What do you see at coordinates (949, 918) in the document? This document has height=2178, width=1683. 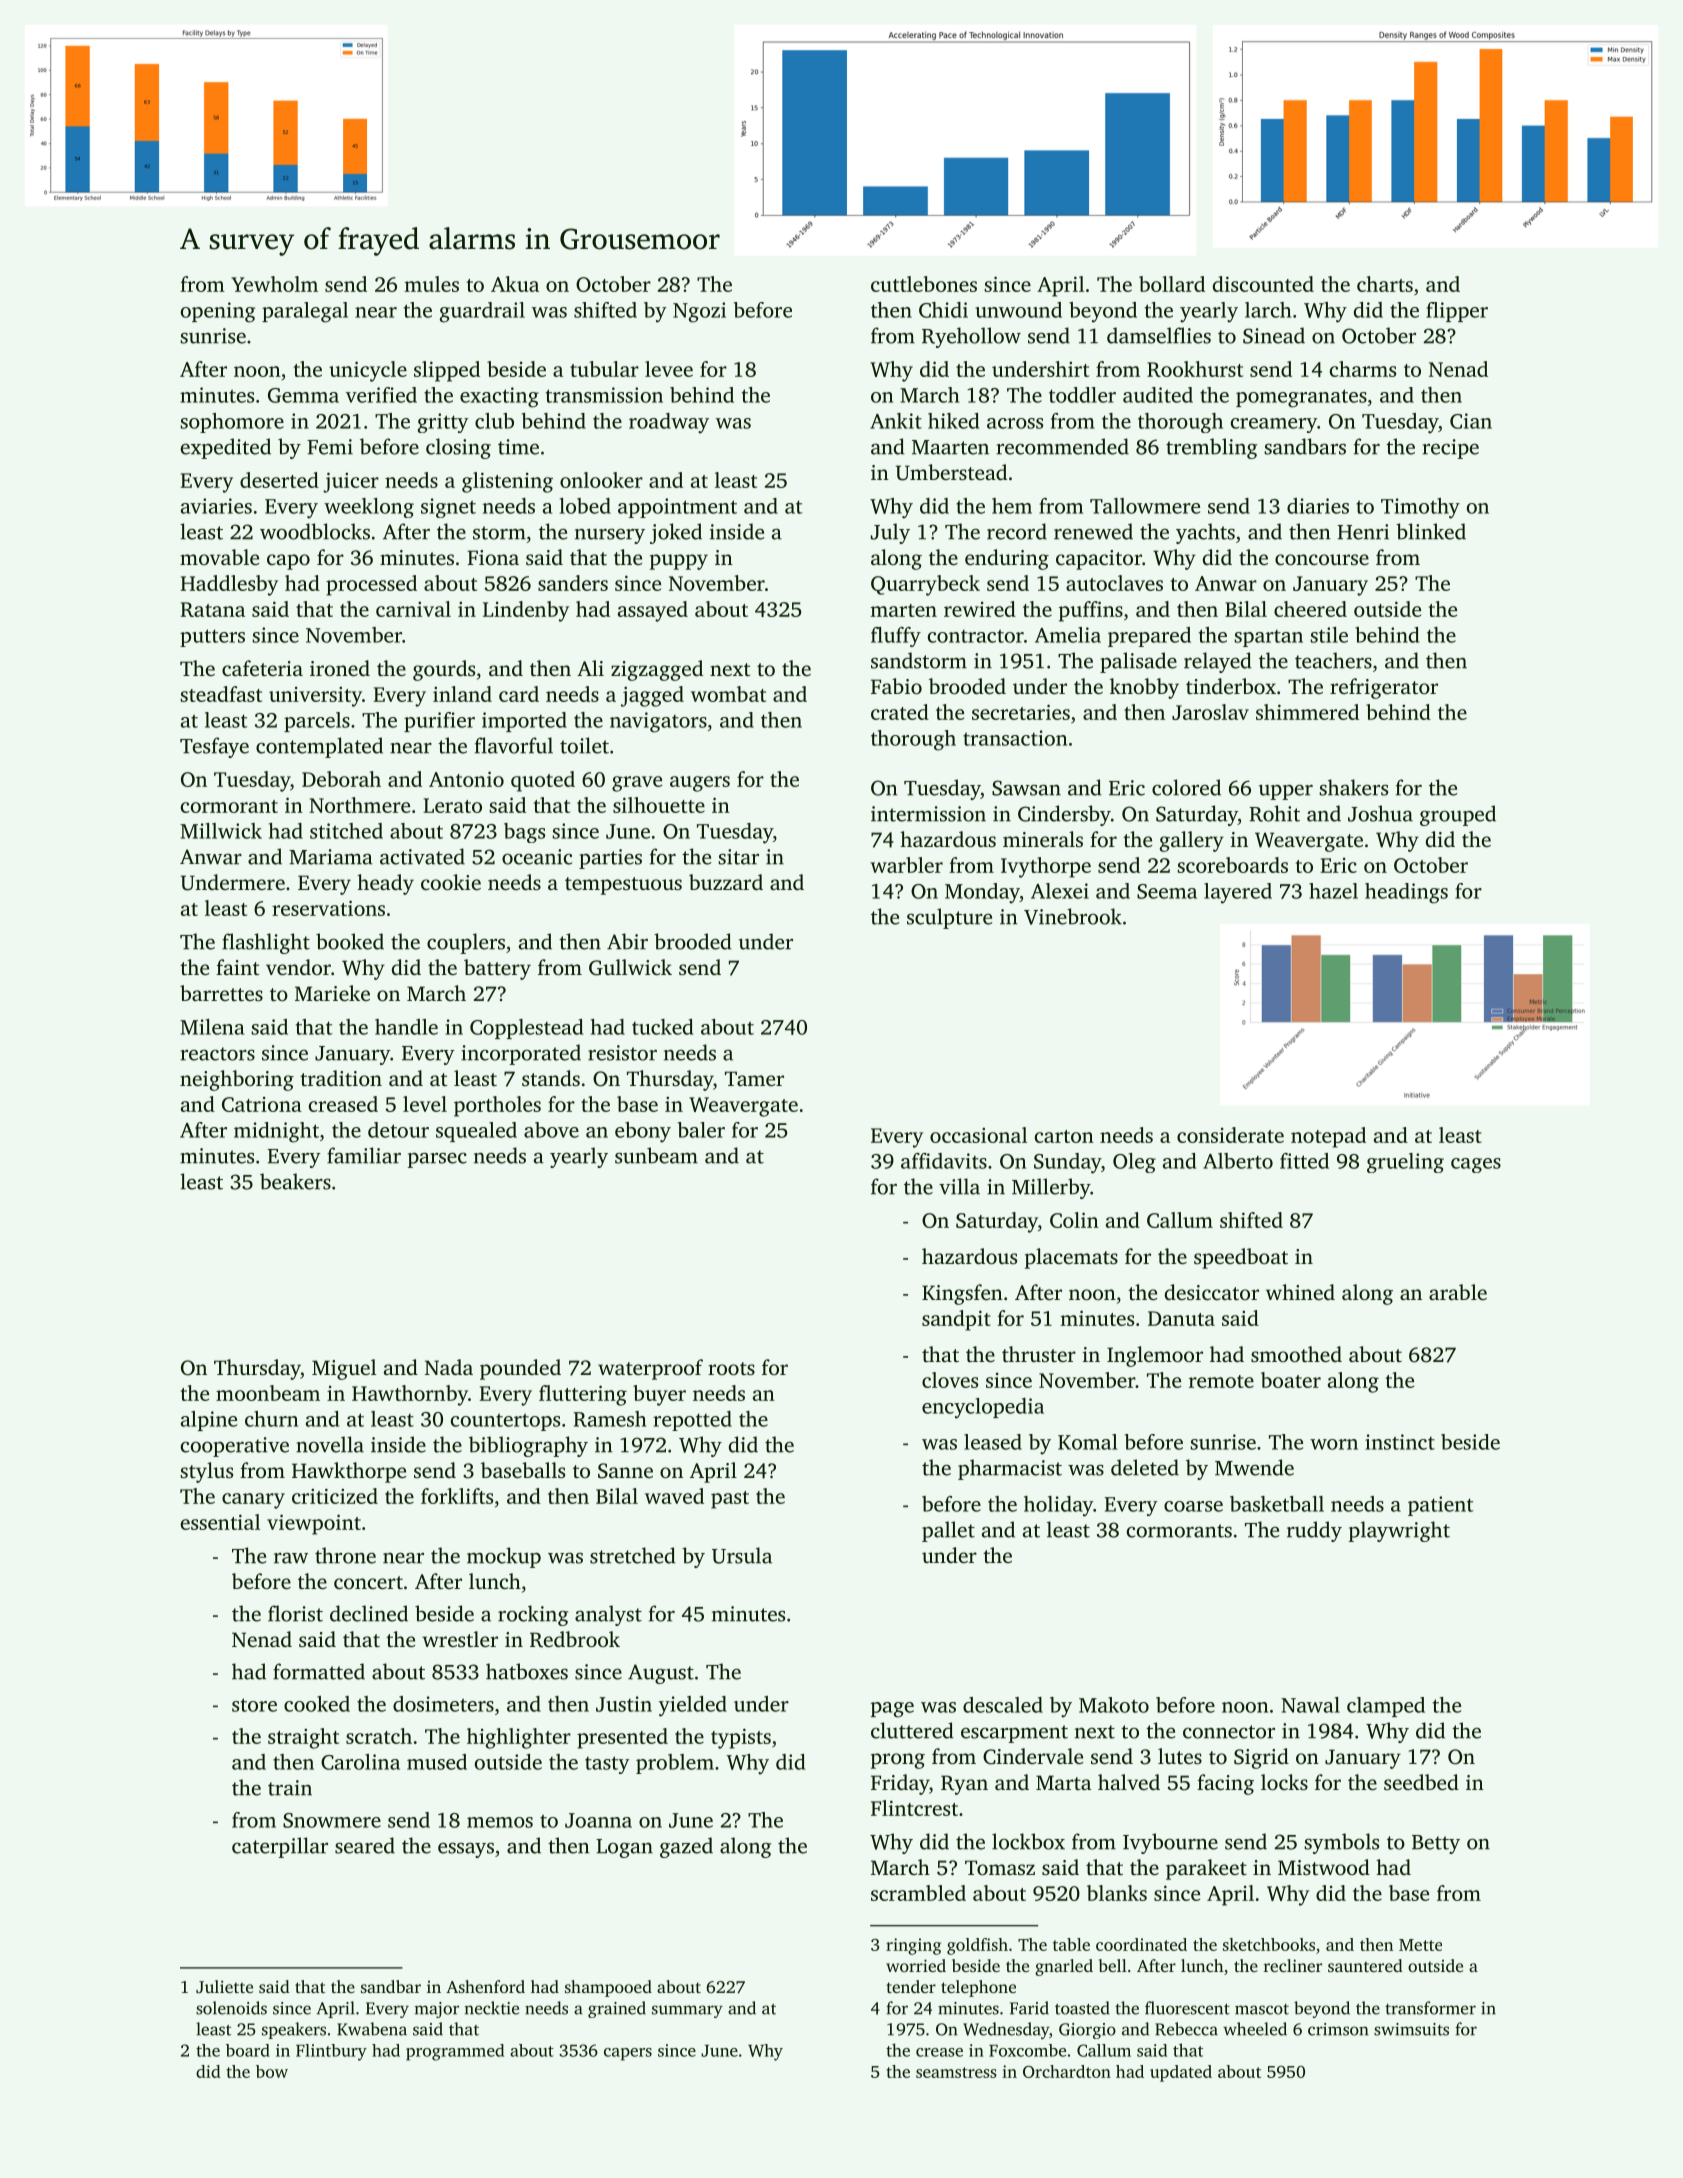 I see `sculpture` at bounding box center [949, 918].
